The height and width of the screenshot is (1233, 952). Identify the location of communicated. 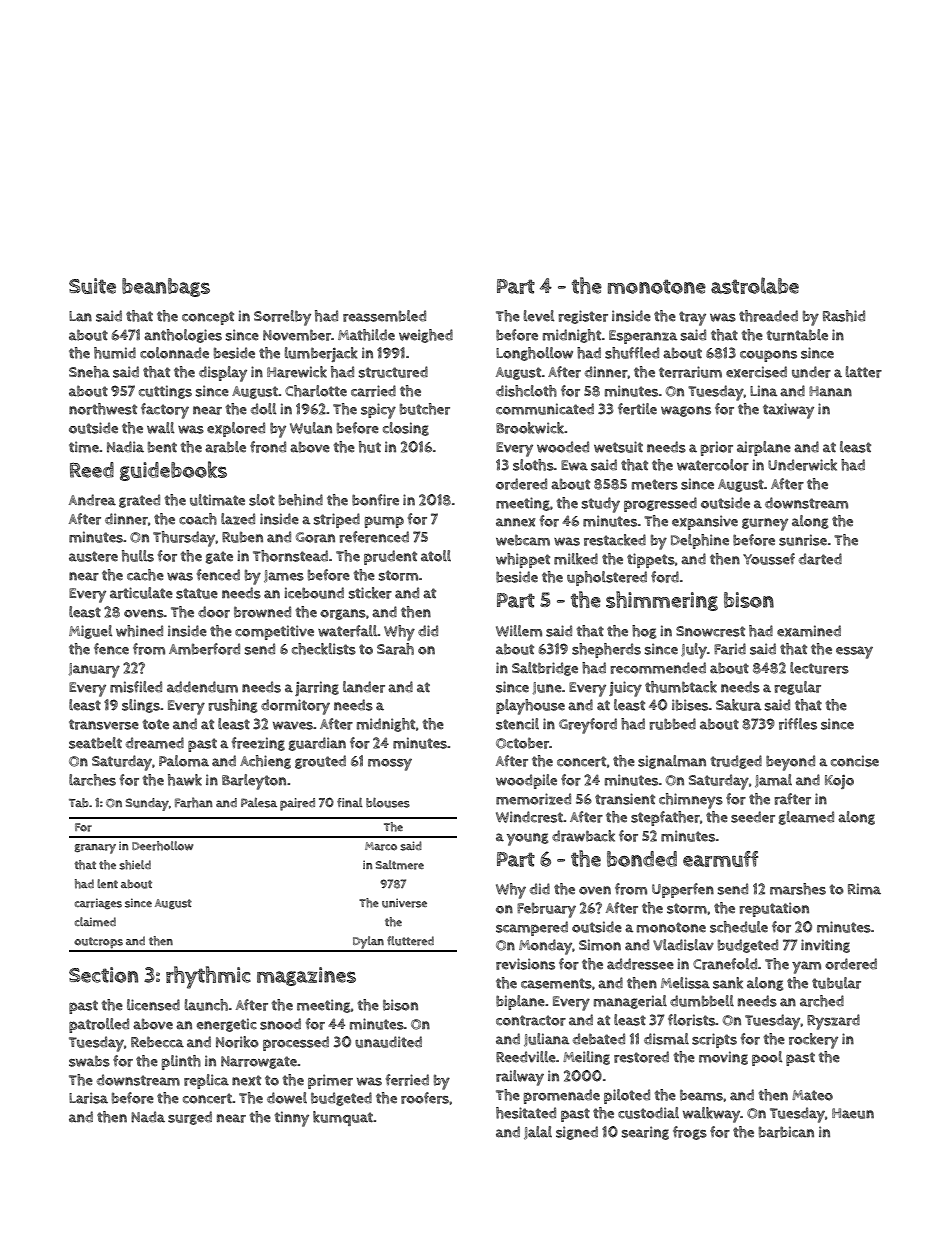
(545, 409).
